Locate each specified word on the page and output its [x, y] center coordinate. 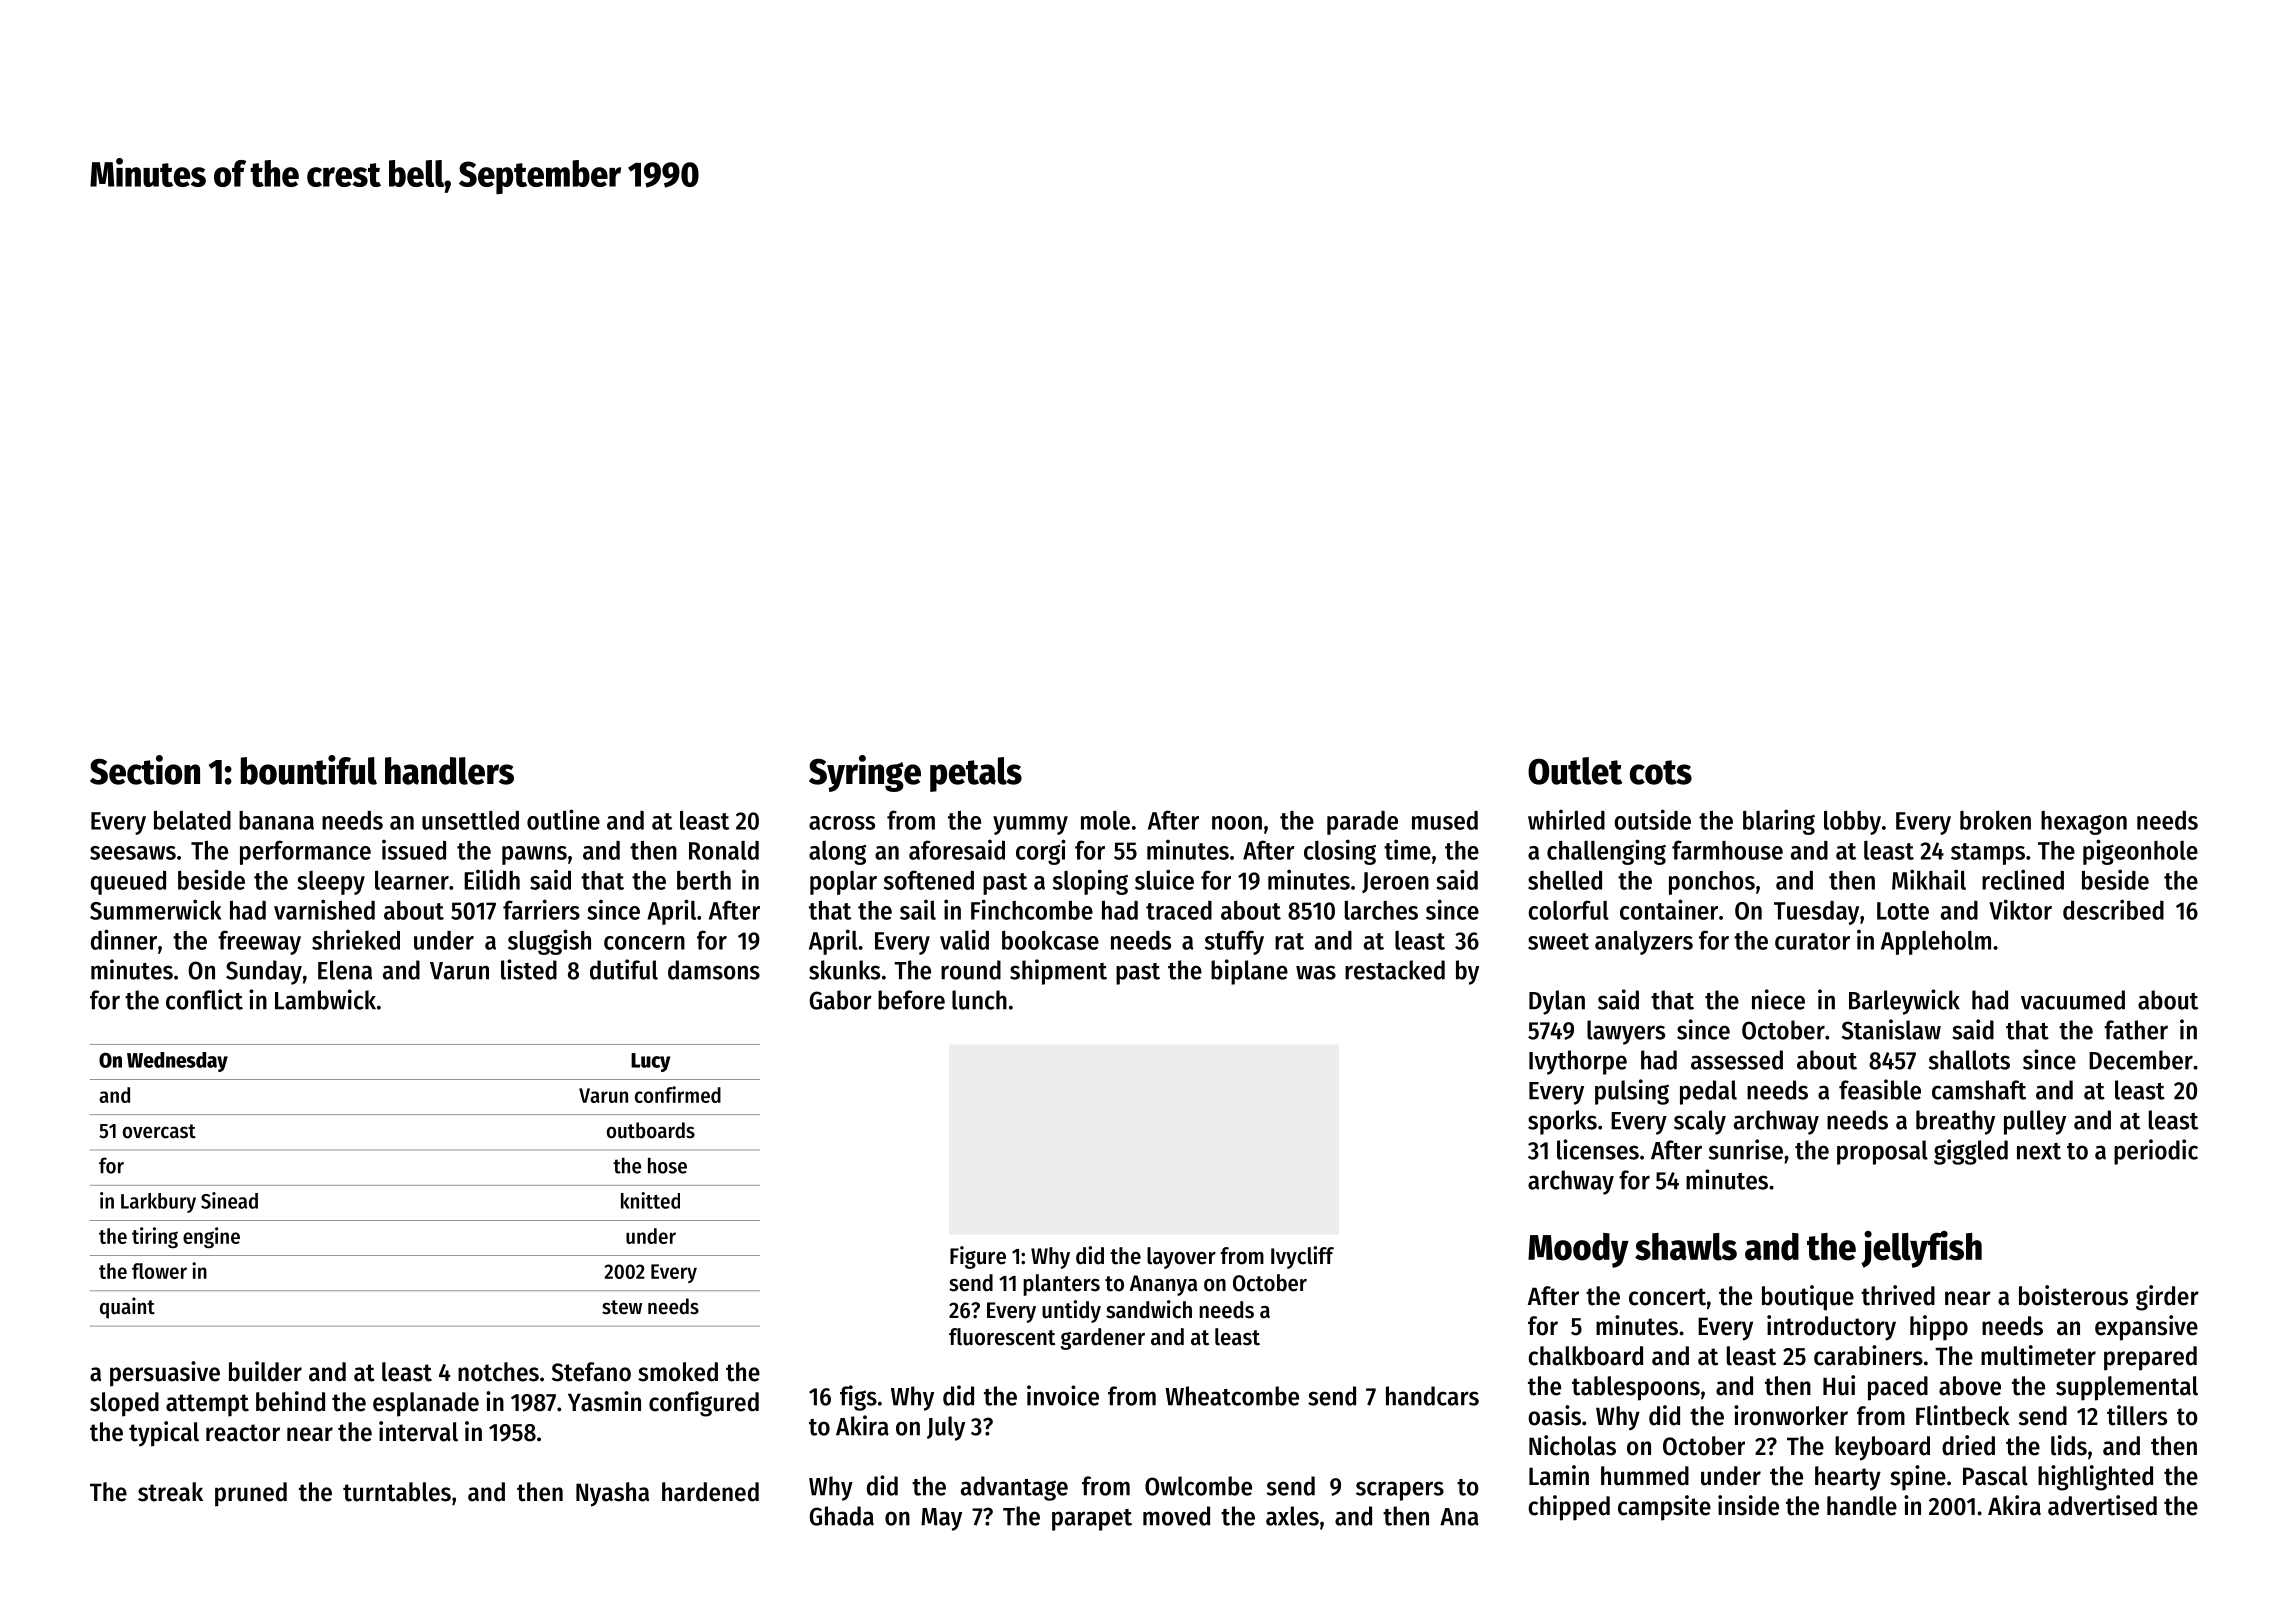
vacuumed [2073, 1000]
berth [704, 880]
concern [644, 943]
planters [1061, 1285]
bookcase [1050, 940]
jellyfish [1921, 1249]
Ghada [841, 1516]
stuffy [1234, 942]
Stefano [591, 1372]
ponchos [1712, 883]
